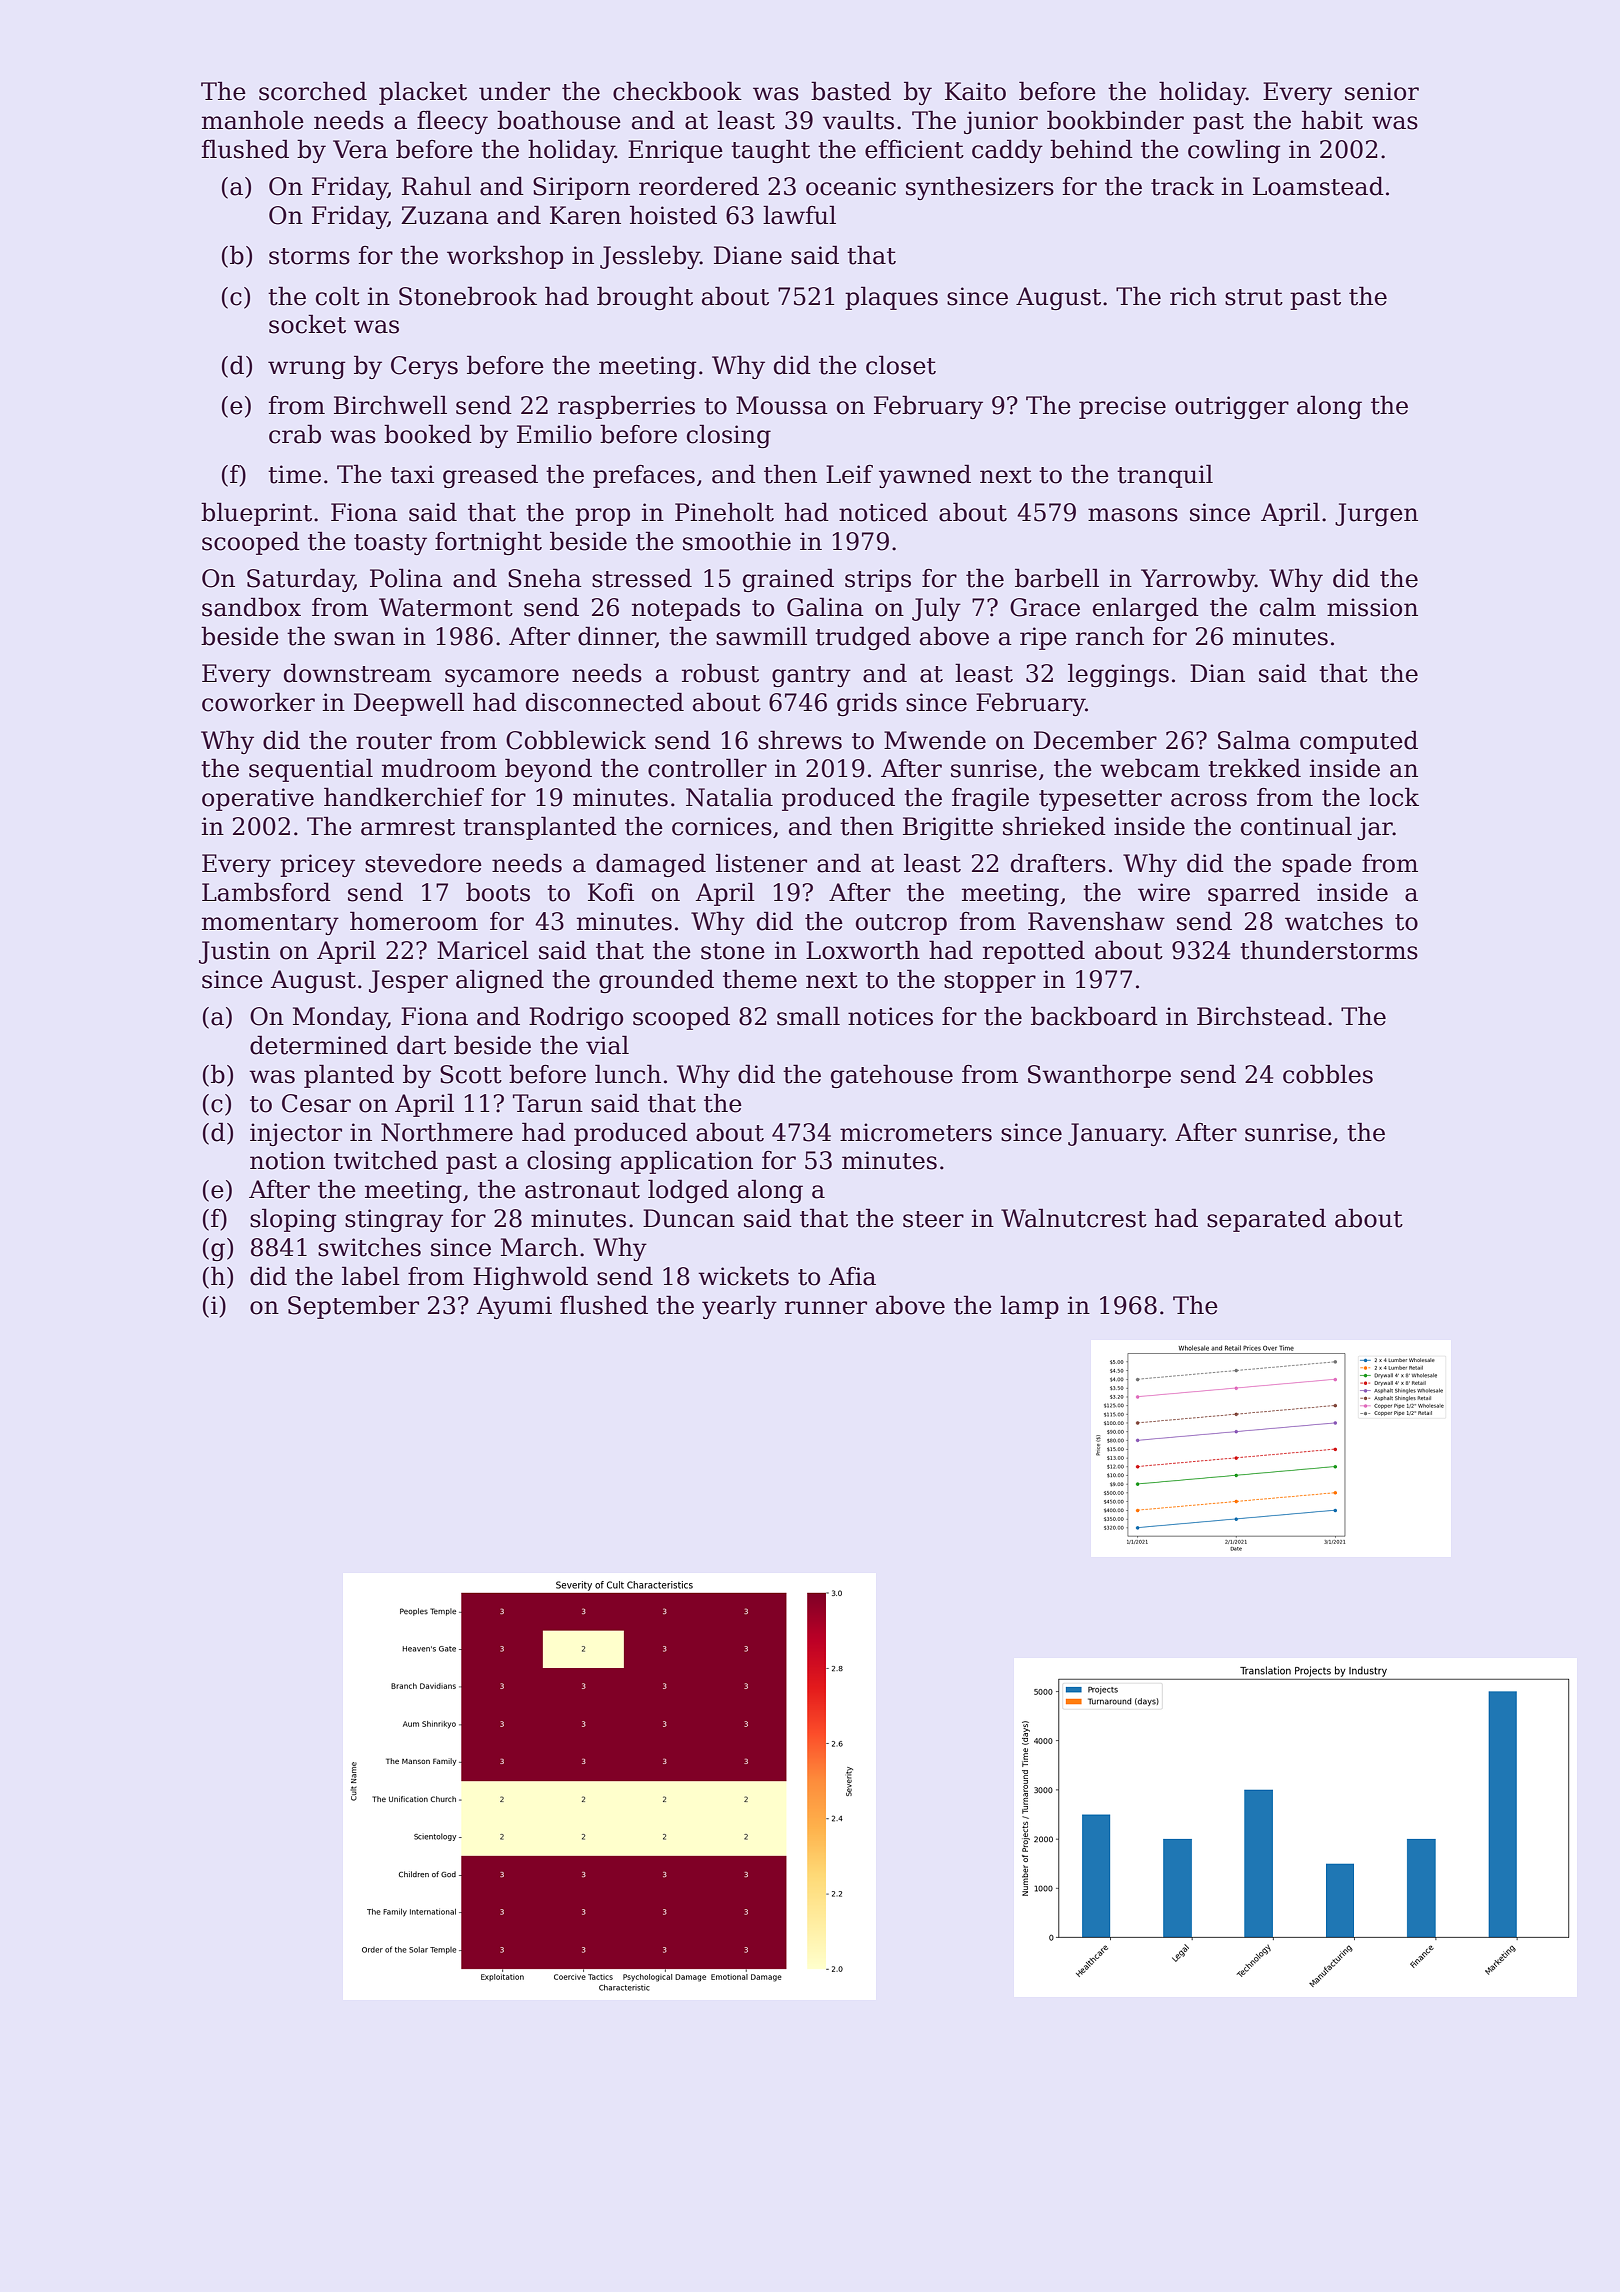 This page has width=1620, height=2292. I want to click on Leif, so click(849, 474).
